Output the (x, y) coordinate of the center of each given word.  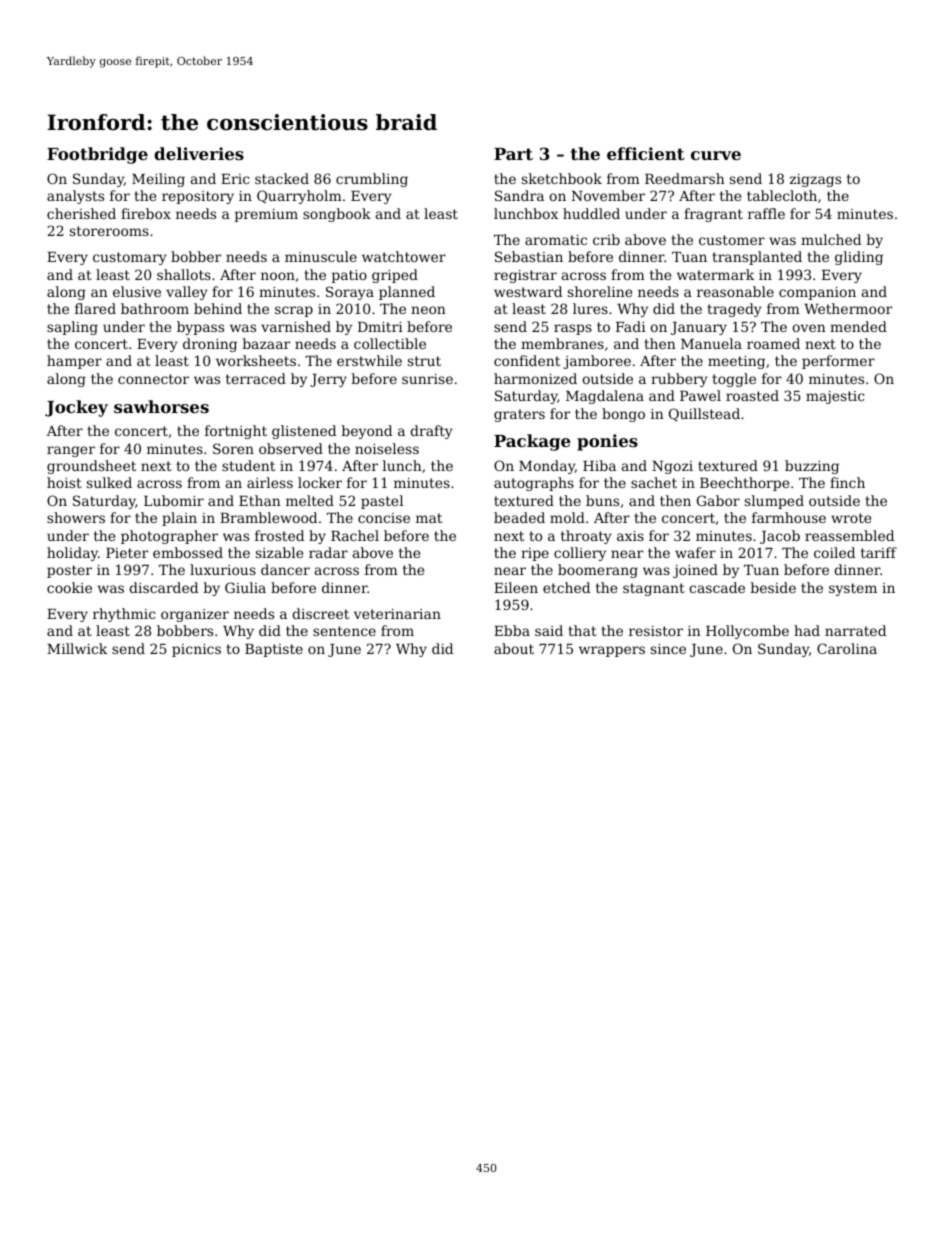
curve (716, 155)
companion (817, 293)
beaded (519, 517)
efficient (645, 153)
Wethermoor (848, 308)
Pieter (127, 553)
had (807, 630)
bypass (200, 328)
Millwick (77, 648)
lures (590, 308)
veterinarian (397, 614)
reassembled (849, 535)
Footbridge (97, 155)
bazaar (266, 343)
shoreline (600, 291)
